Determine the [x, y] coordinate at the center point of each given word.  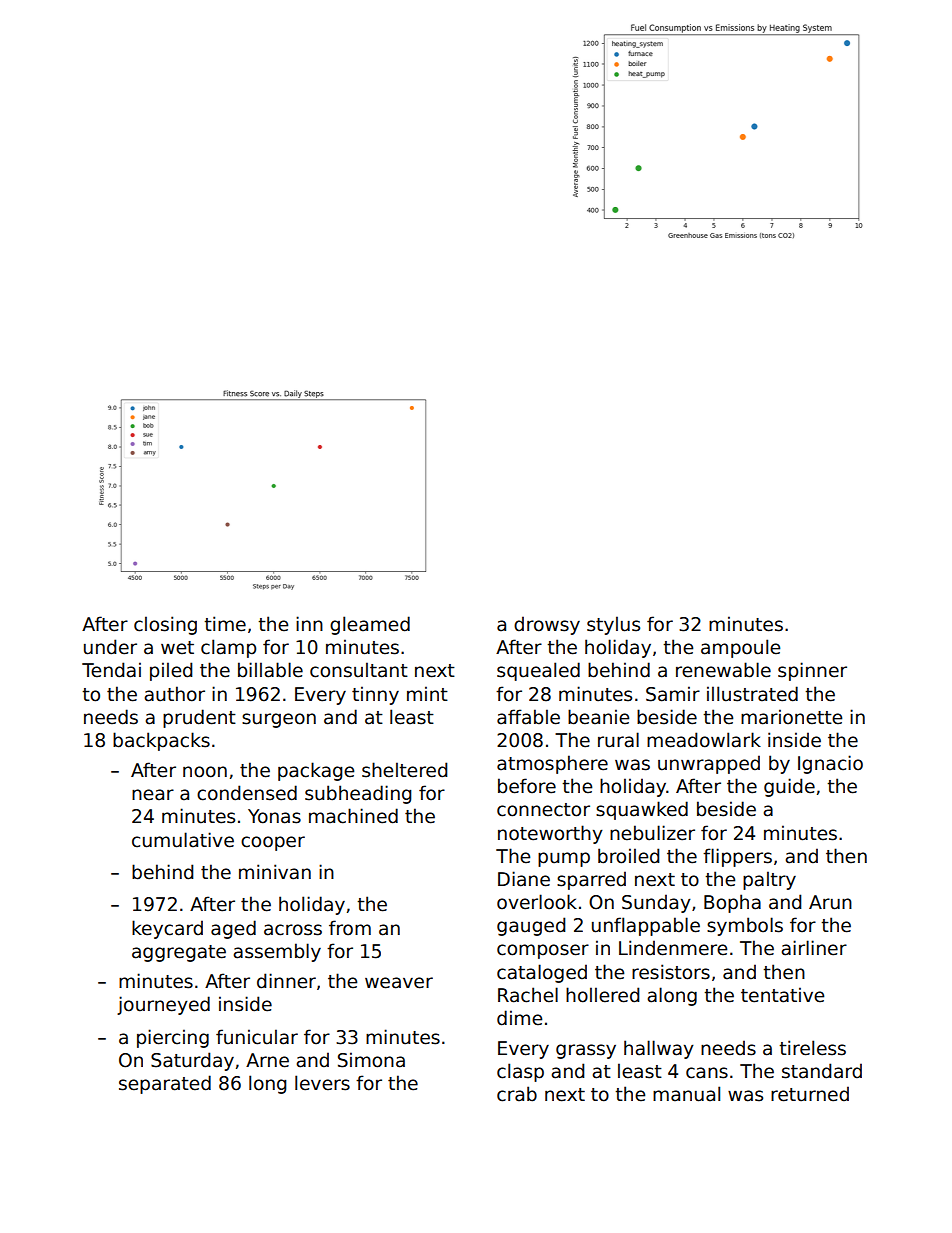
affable [528, 717]
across [293, 930]
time [225, 624]
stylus [613, 625]
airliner [814, 948]
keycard [167, 929]
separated [165, 1084]
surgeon [279, 720]
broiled [628, 856]
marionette [791, 717]
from [350, 928]
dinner [286, 981]
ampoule [740, 648]
